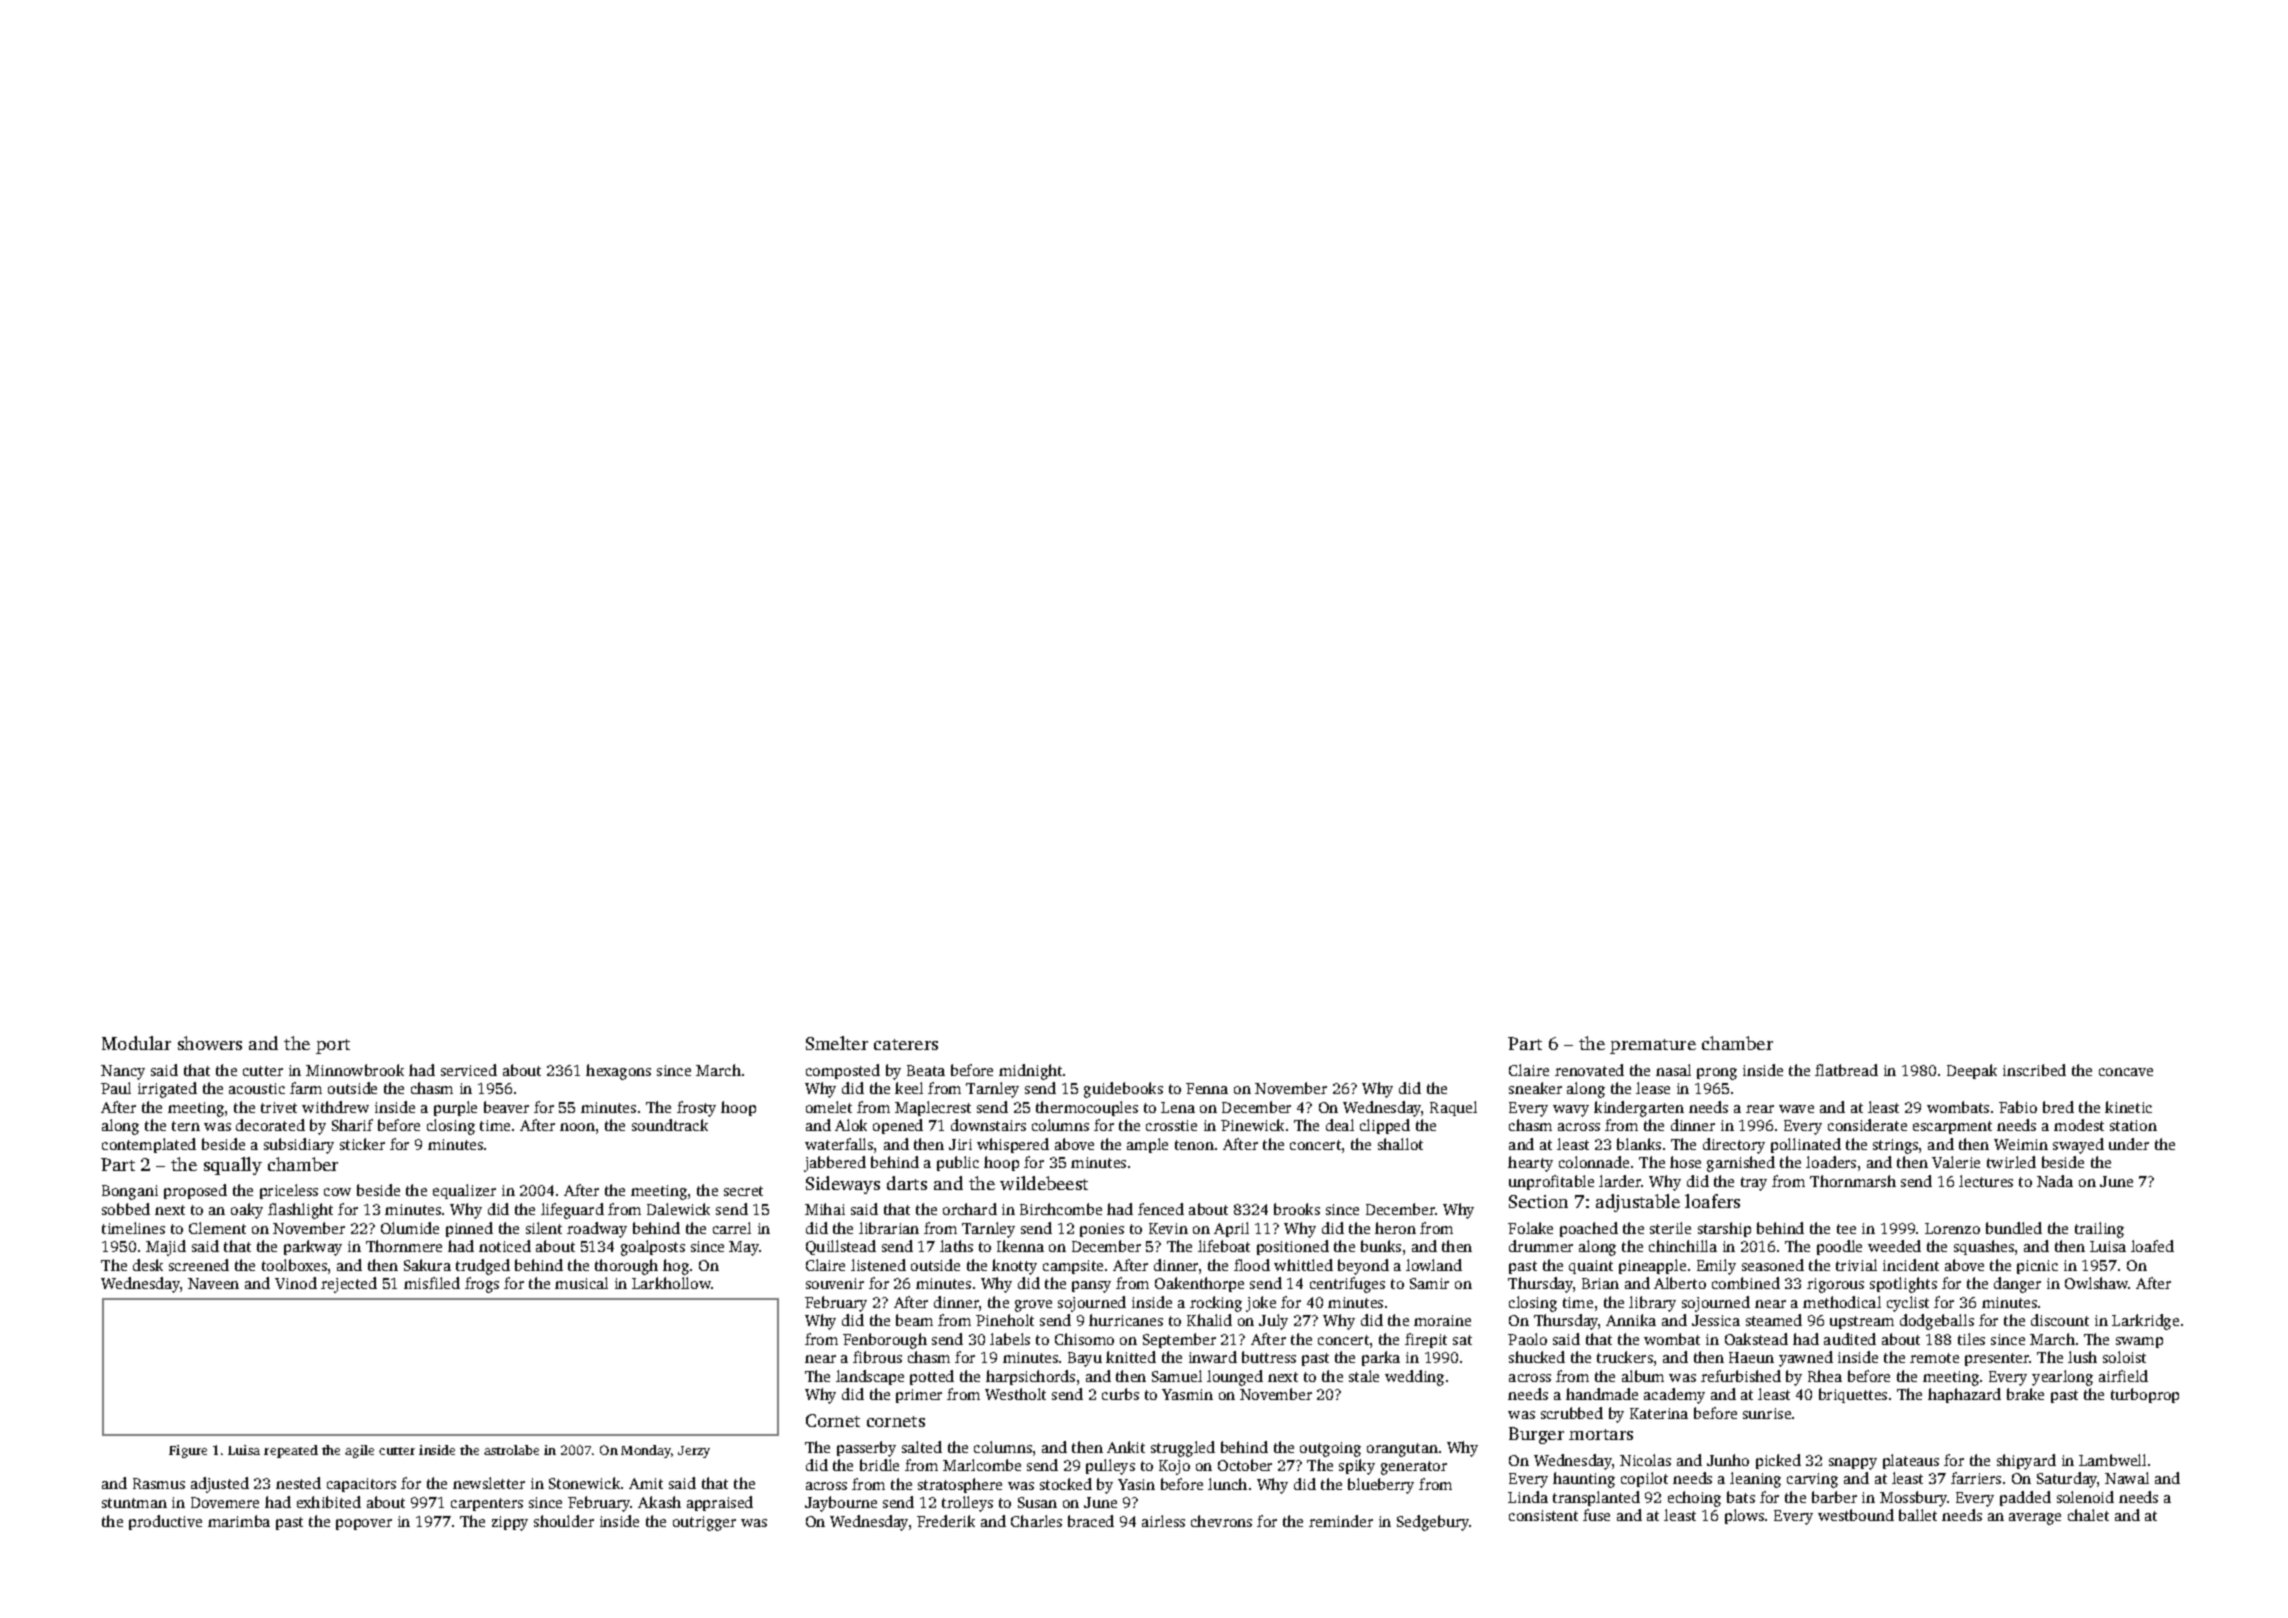 The image size is (2288, 1618). Describe the element at coordinates (1110, 1467) in the screenshot. I see `pulleys` at that location.
